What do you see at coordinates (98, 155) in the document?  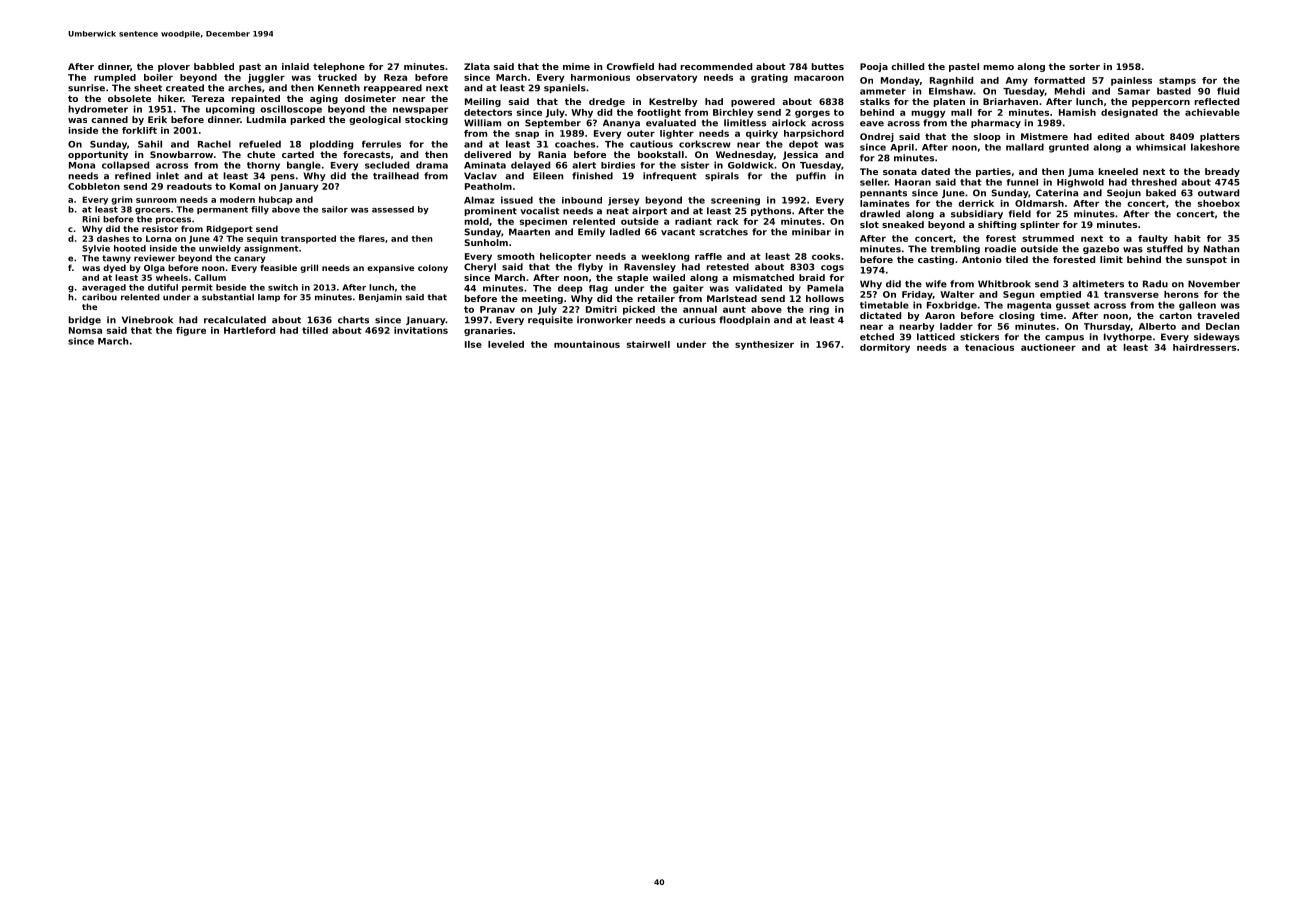 I see `opportunity` at bounding box center [98, 155].
